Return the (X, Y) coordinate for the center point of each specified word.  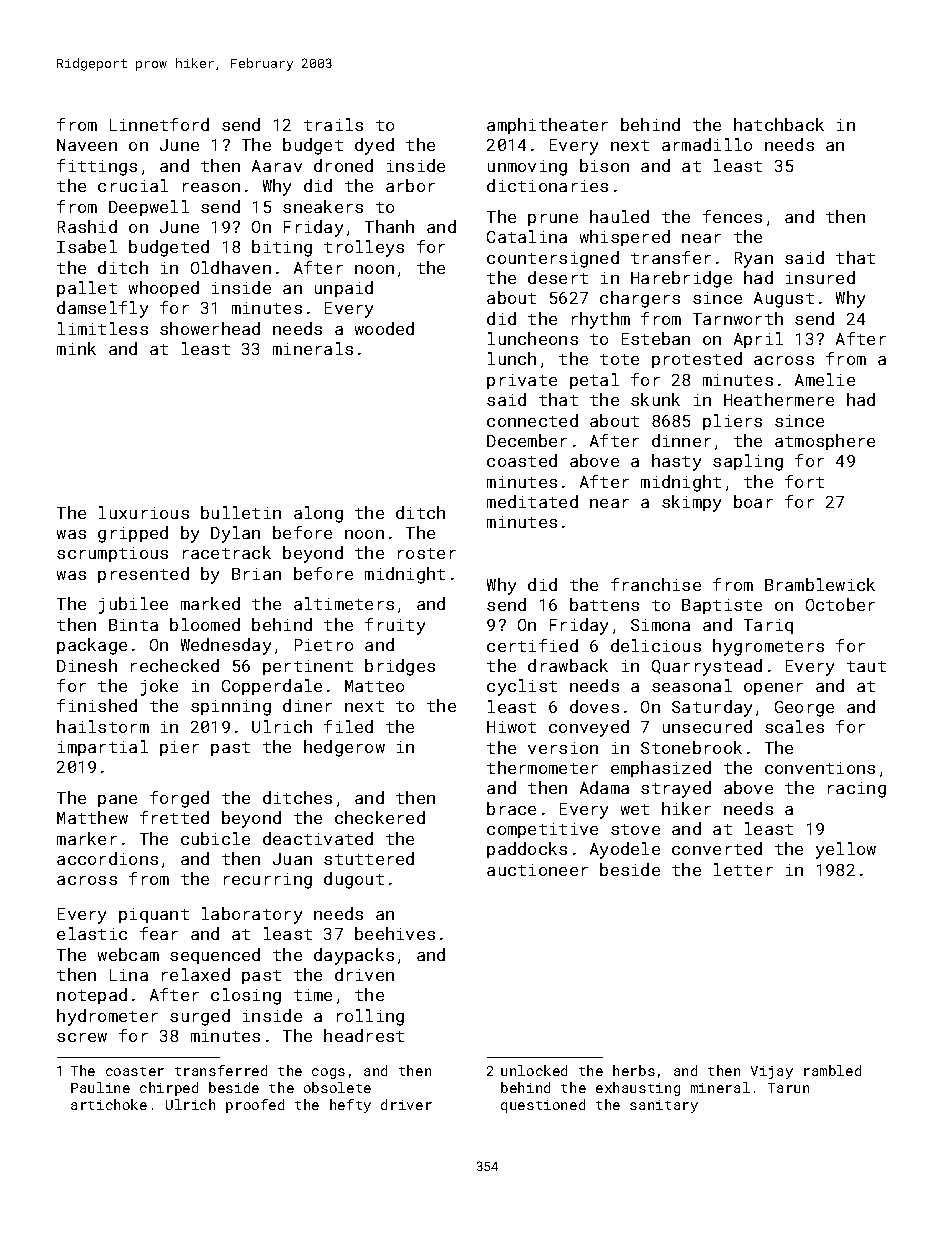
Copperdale (272, 687)
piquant (154, 915)
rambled (832, 1070)
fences (732, 216)
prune (553, 220)
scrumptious (112, 554)
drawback (568, 665)
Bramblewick (820, 584)
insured (820, 277)
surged (200, 1017)
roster (427, 553)
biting (282, 248)
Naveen (87, 145)
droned (343, 165)
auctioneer (537, 870)
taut (866, 666)
